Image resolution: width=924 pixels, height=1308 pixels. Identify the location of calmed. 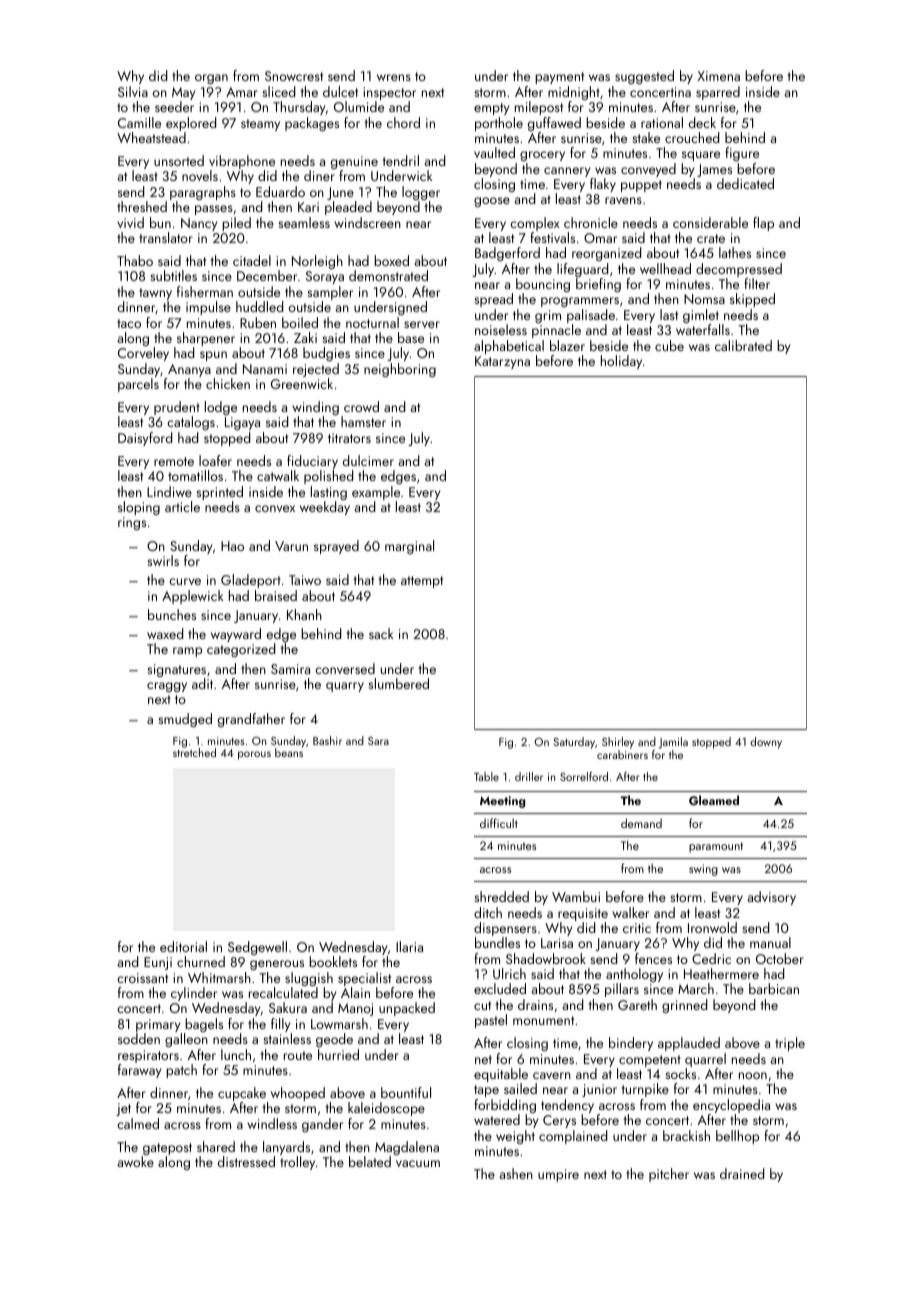
(138, 1123).
